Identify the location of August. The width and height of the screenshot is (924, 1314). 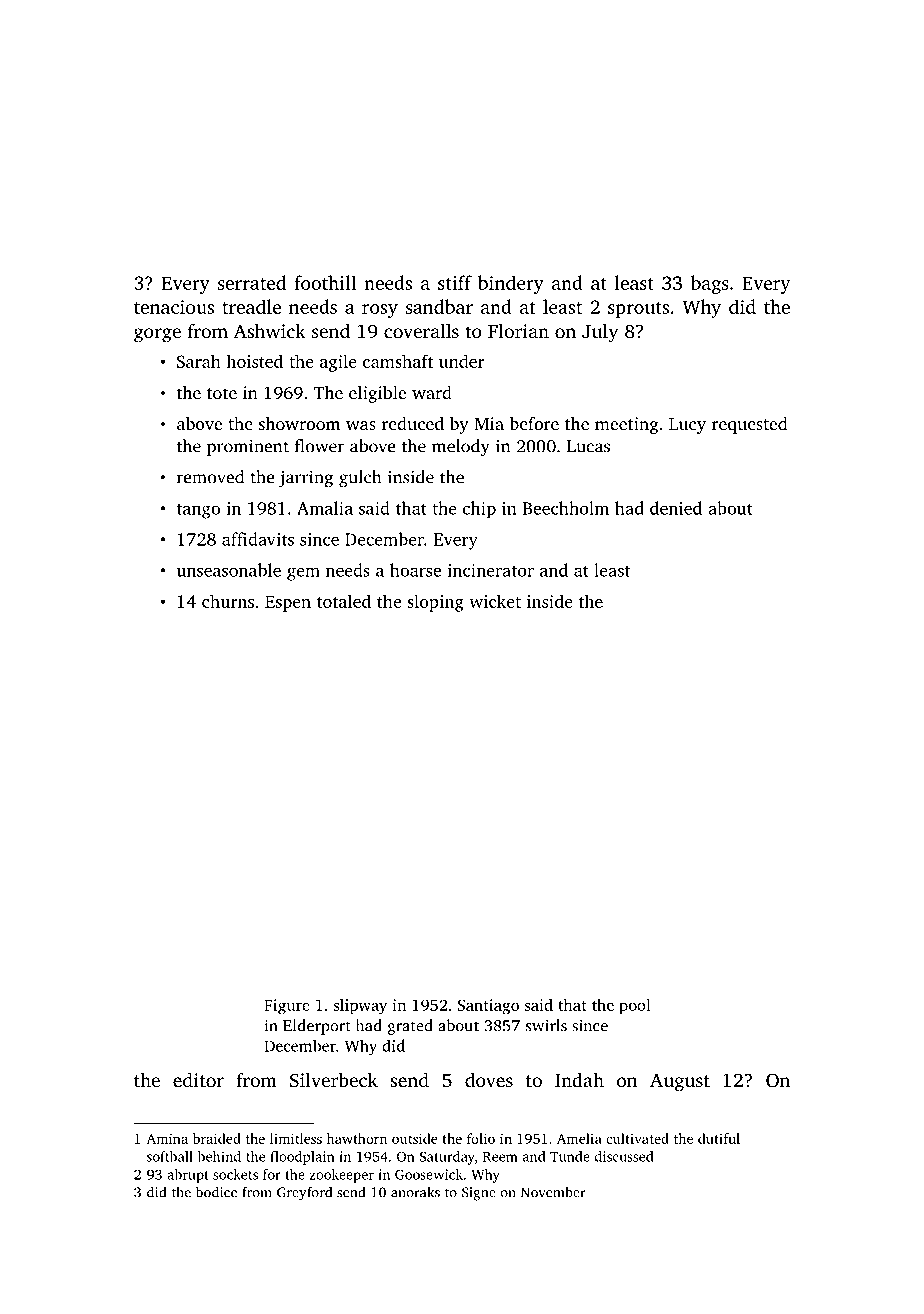
(680, 1082).
